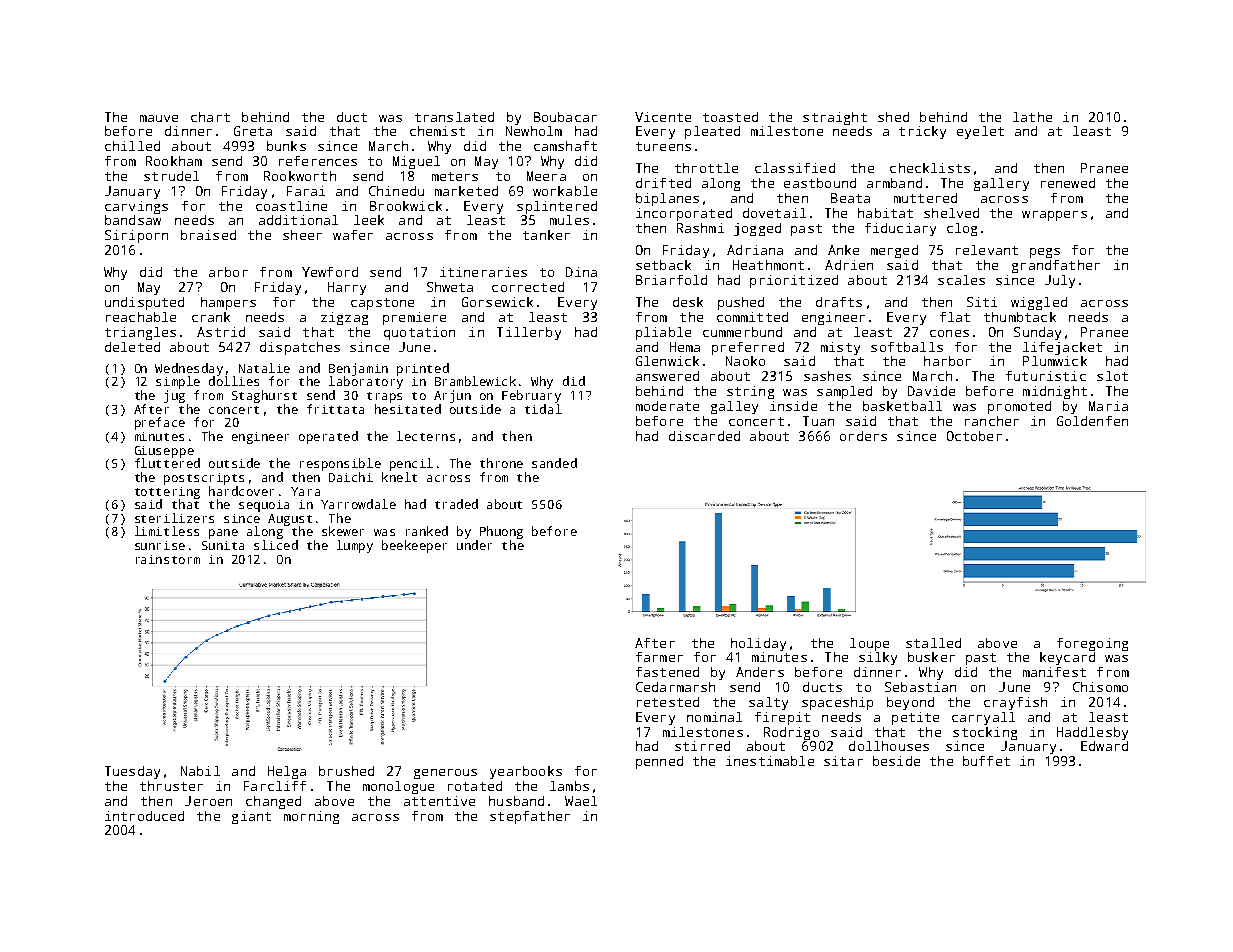 The height and width of the screenshot is (952, 1233). I want to click on stepfather, so click(530, 817).
